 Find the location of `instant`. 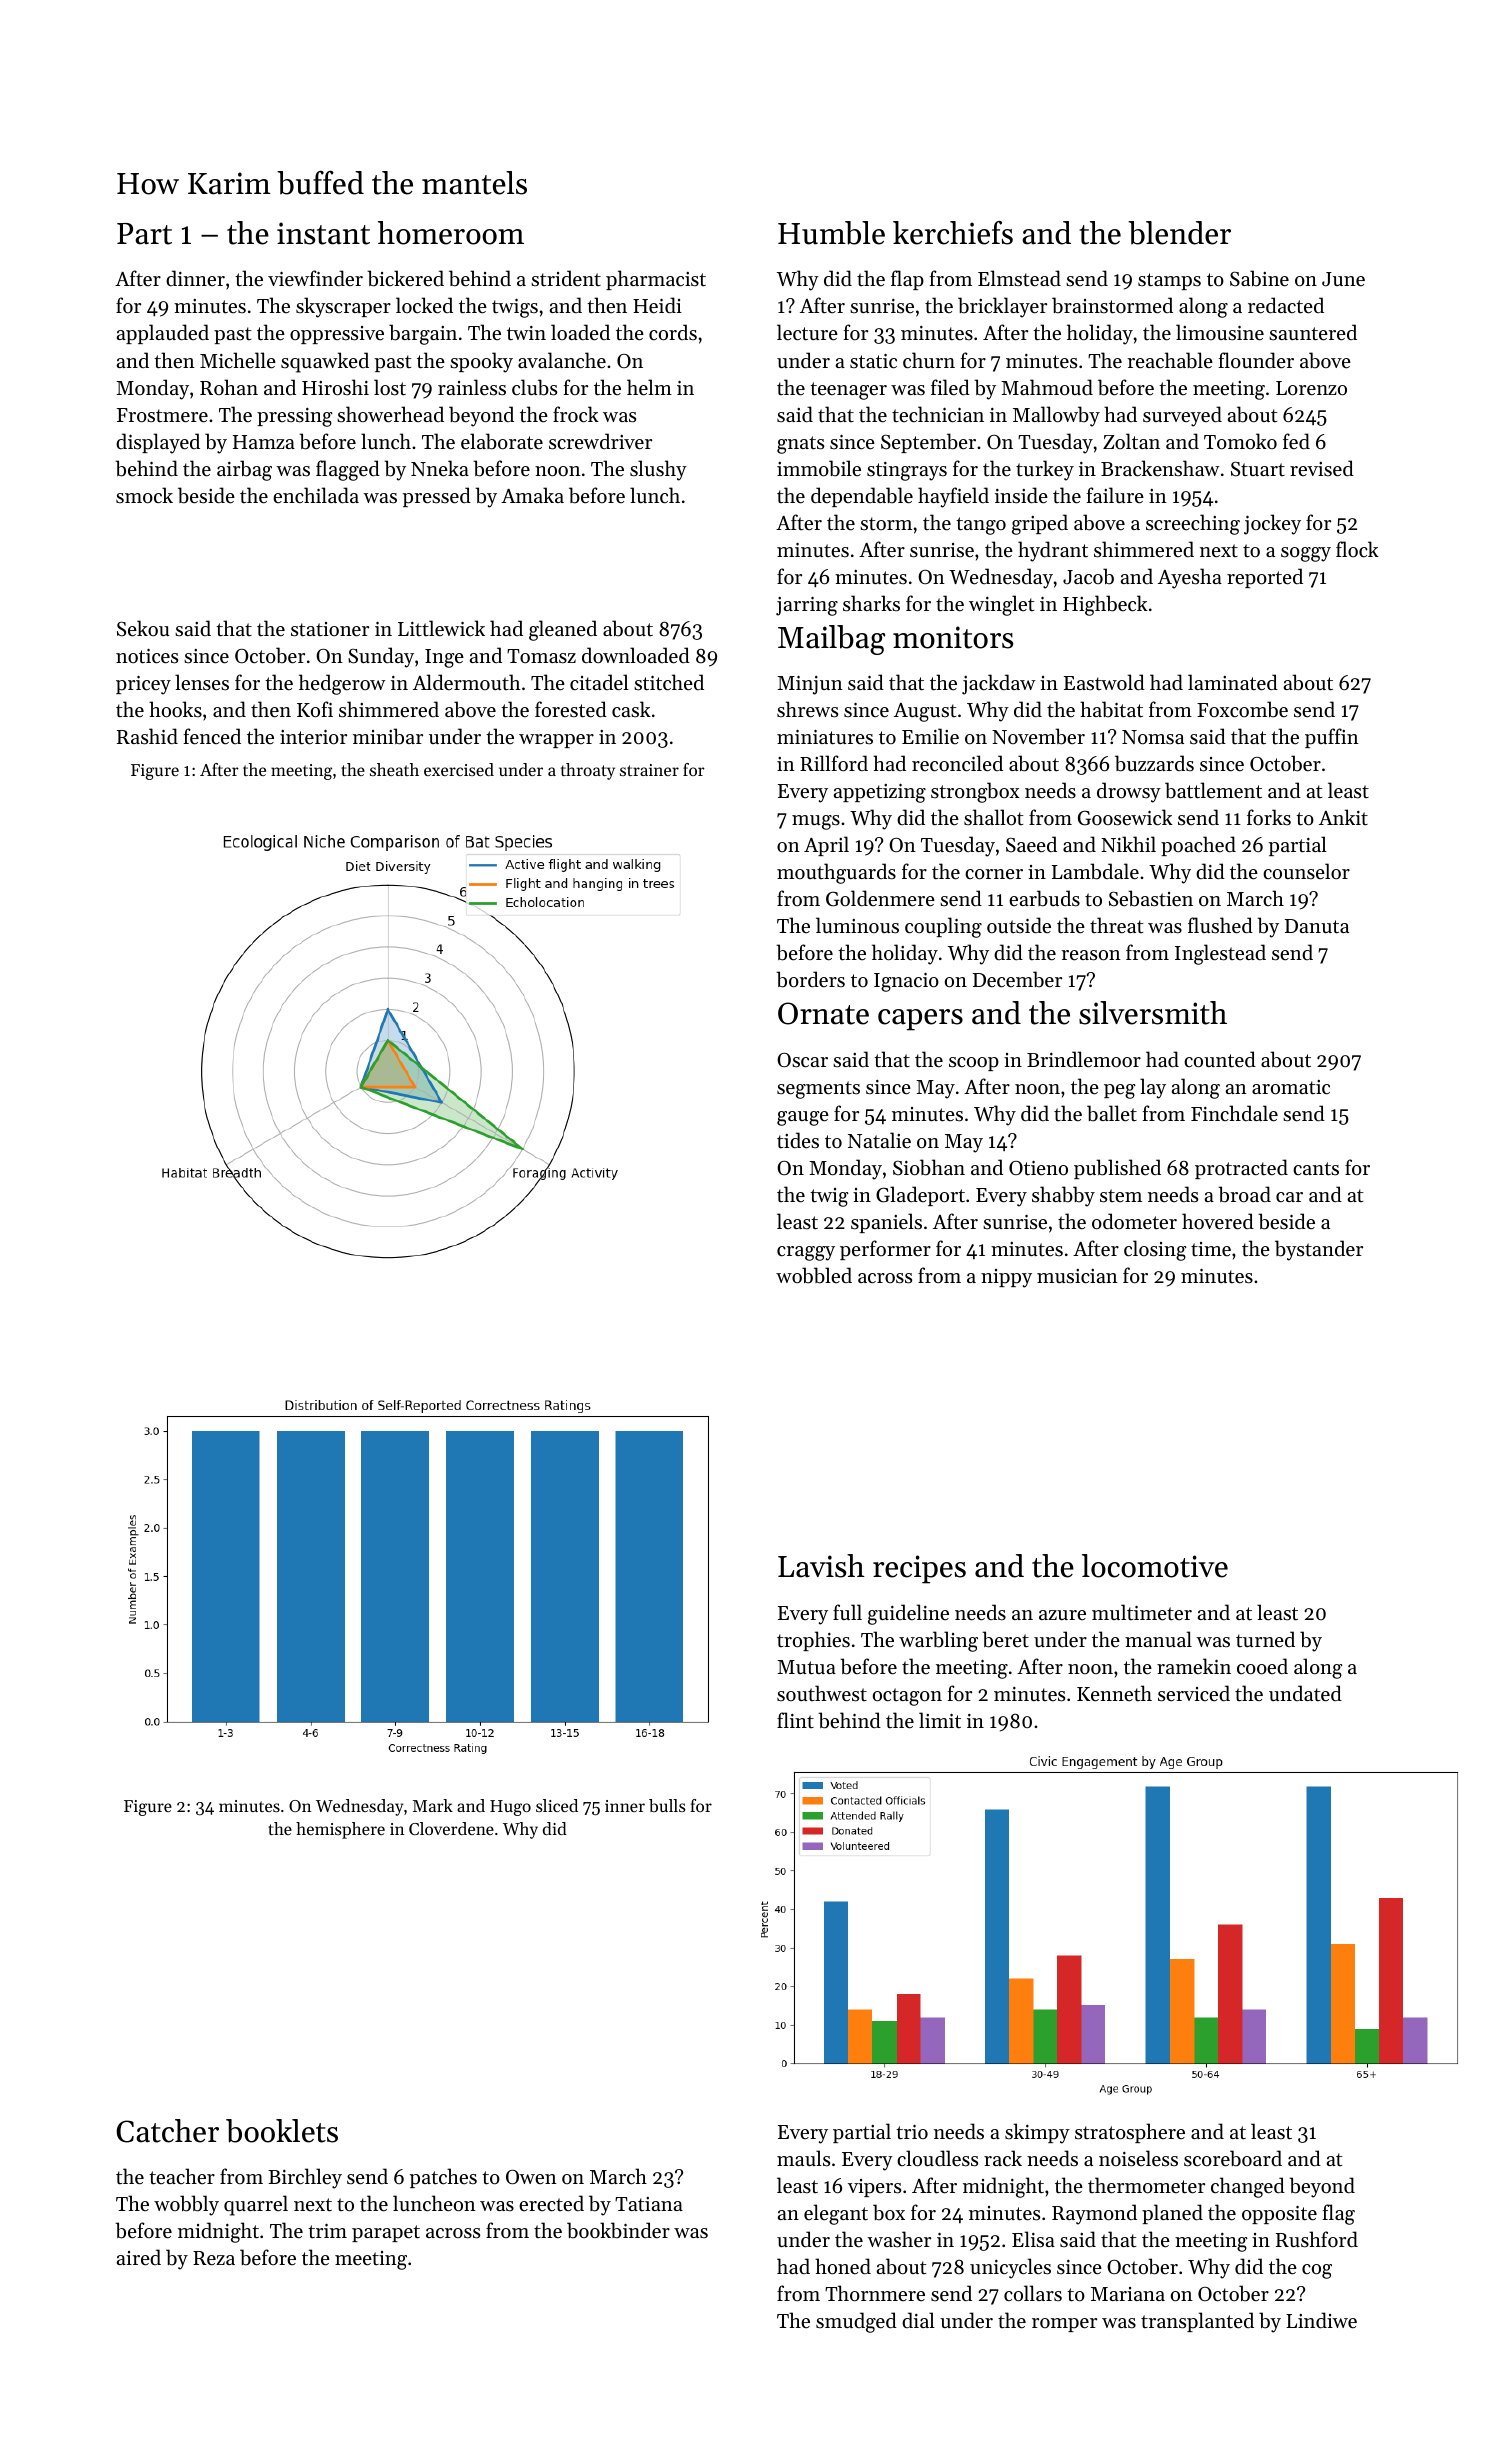

instant is located at coordinates (323, 233).
